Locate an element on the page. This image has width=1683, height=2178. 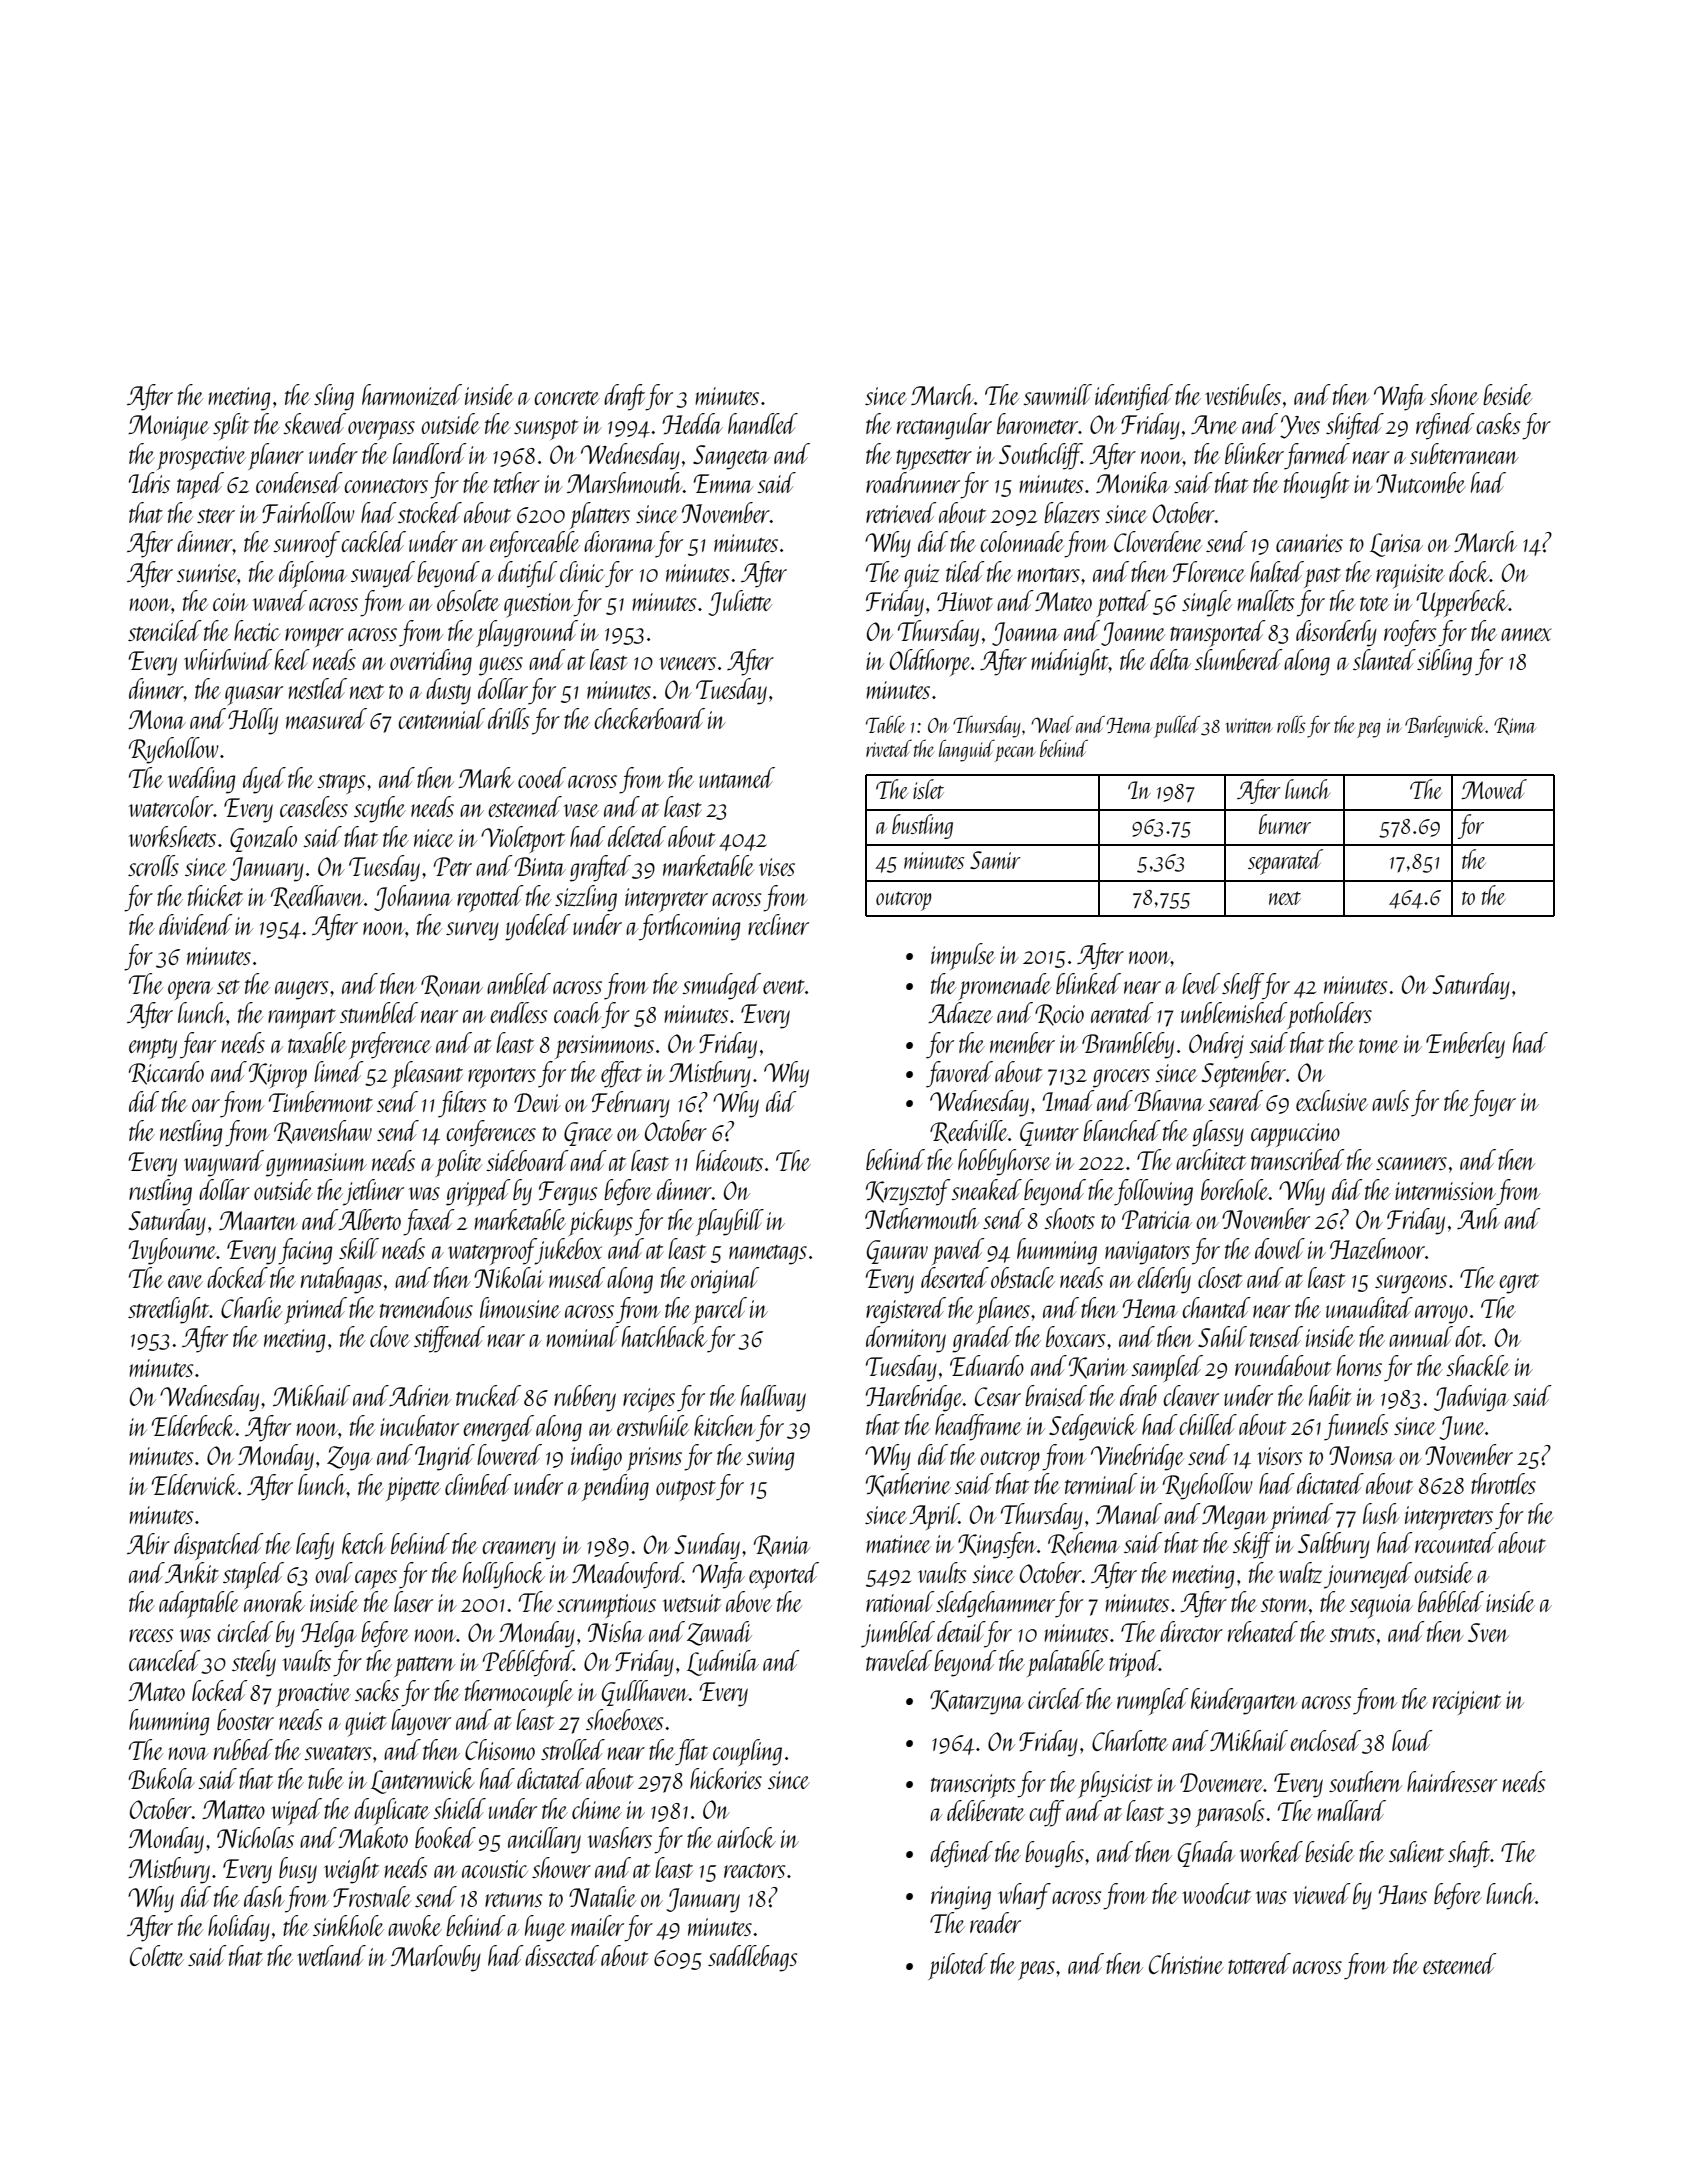
wetland is located at coordinates (331, 1955).
